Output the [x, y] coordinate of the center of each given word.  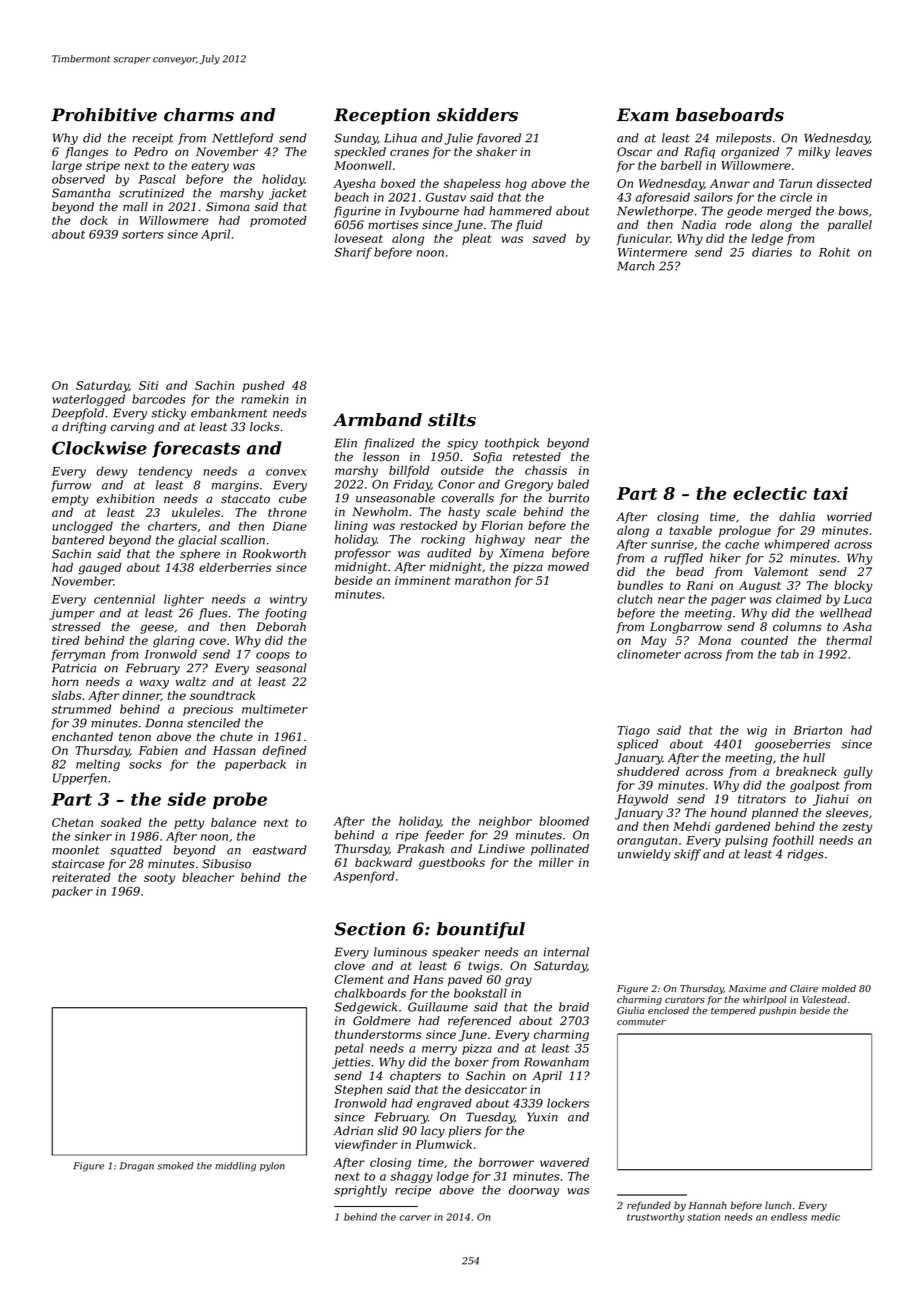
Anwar [730, 183]
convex [286, 472]
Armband [377, 420]
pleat [476, 239]
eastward [280, 850]
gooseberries [793, 745]
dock [94, 220]
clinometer [649, 654]
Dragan [137, 1167]
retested [537, 457]
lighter [184, 600]
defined [285, 751]
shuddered [648, 771]
